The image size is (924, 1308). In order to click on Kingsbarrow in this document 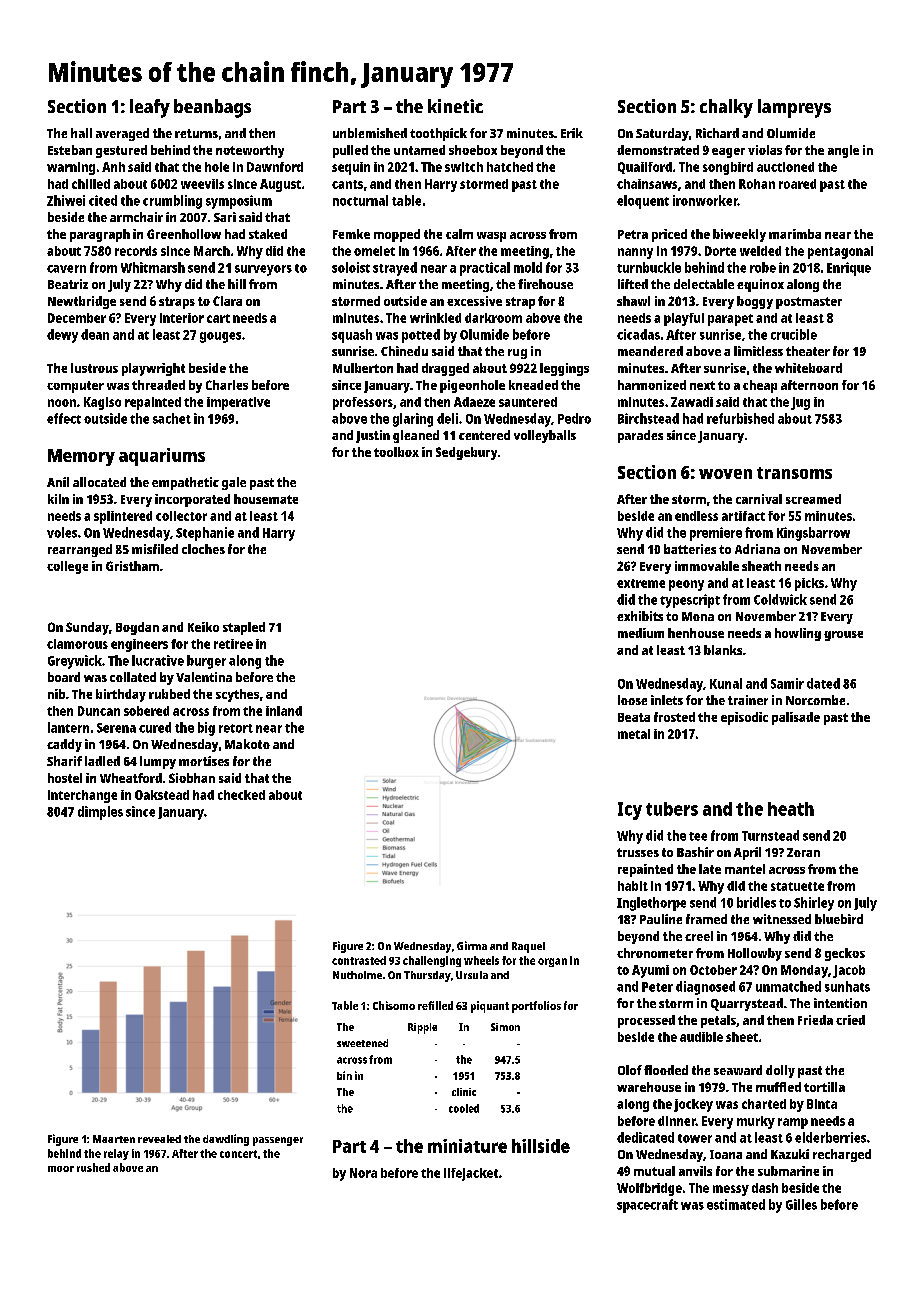, I will do `click(813, 534)`.
